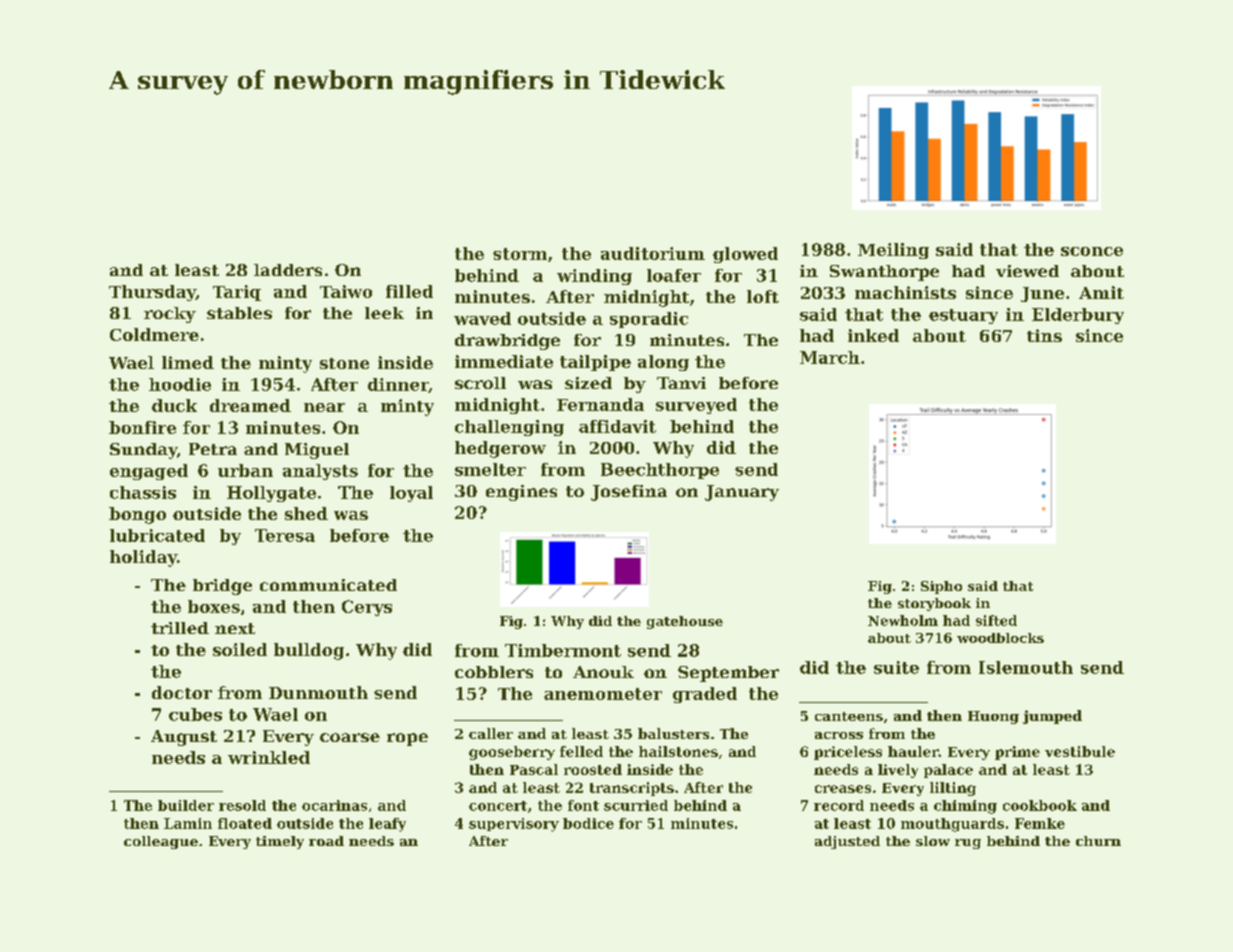 This screenshot has height=952, width=1233. What do you see at coordinates (520, 254) in the screenshot?
I see `storm` at bounding box center [520, 254].
